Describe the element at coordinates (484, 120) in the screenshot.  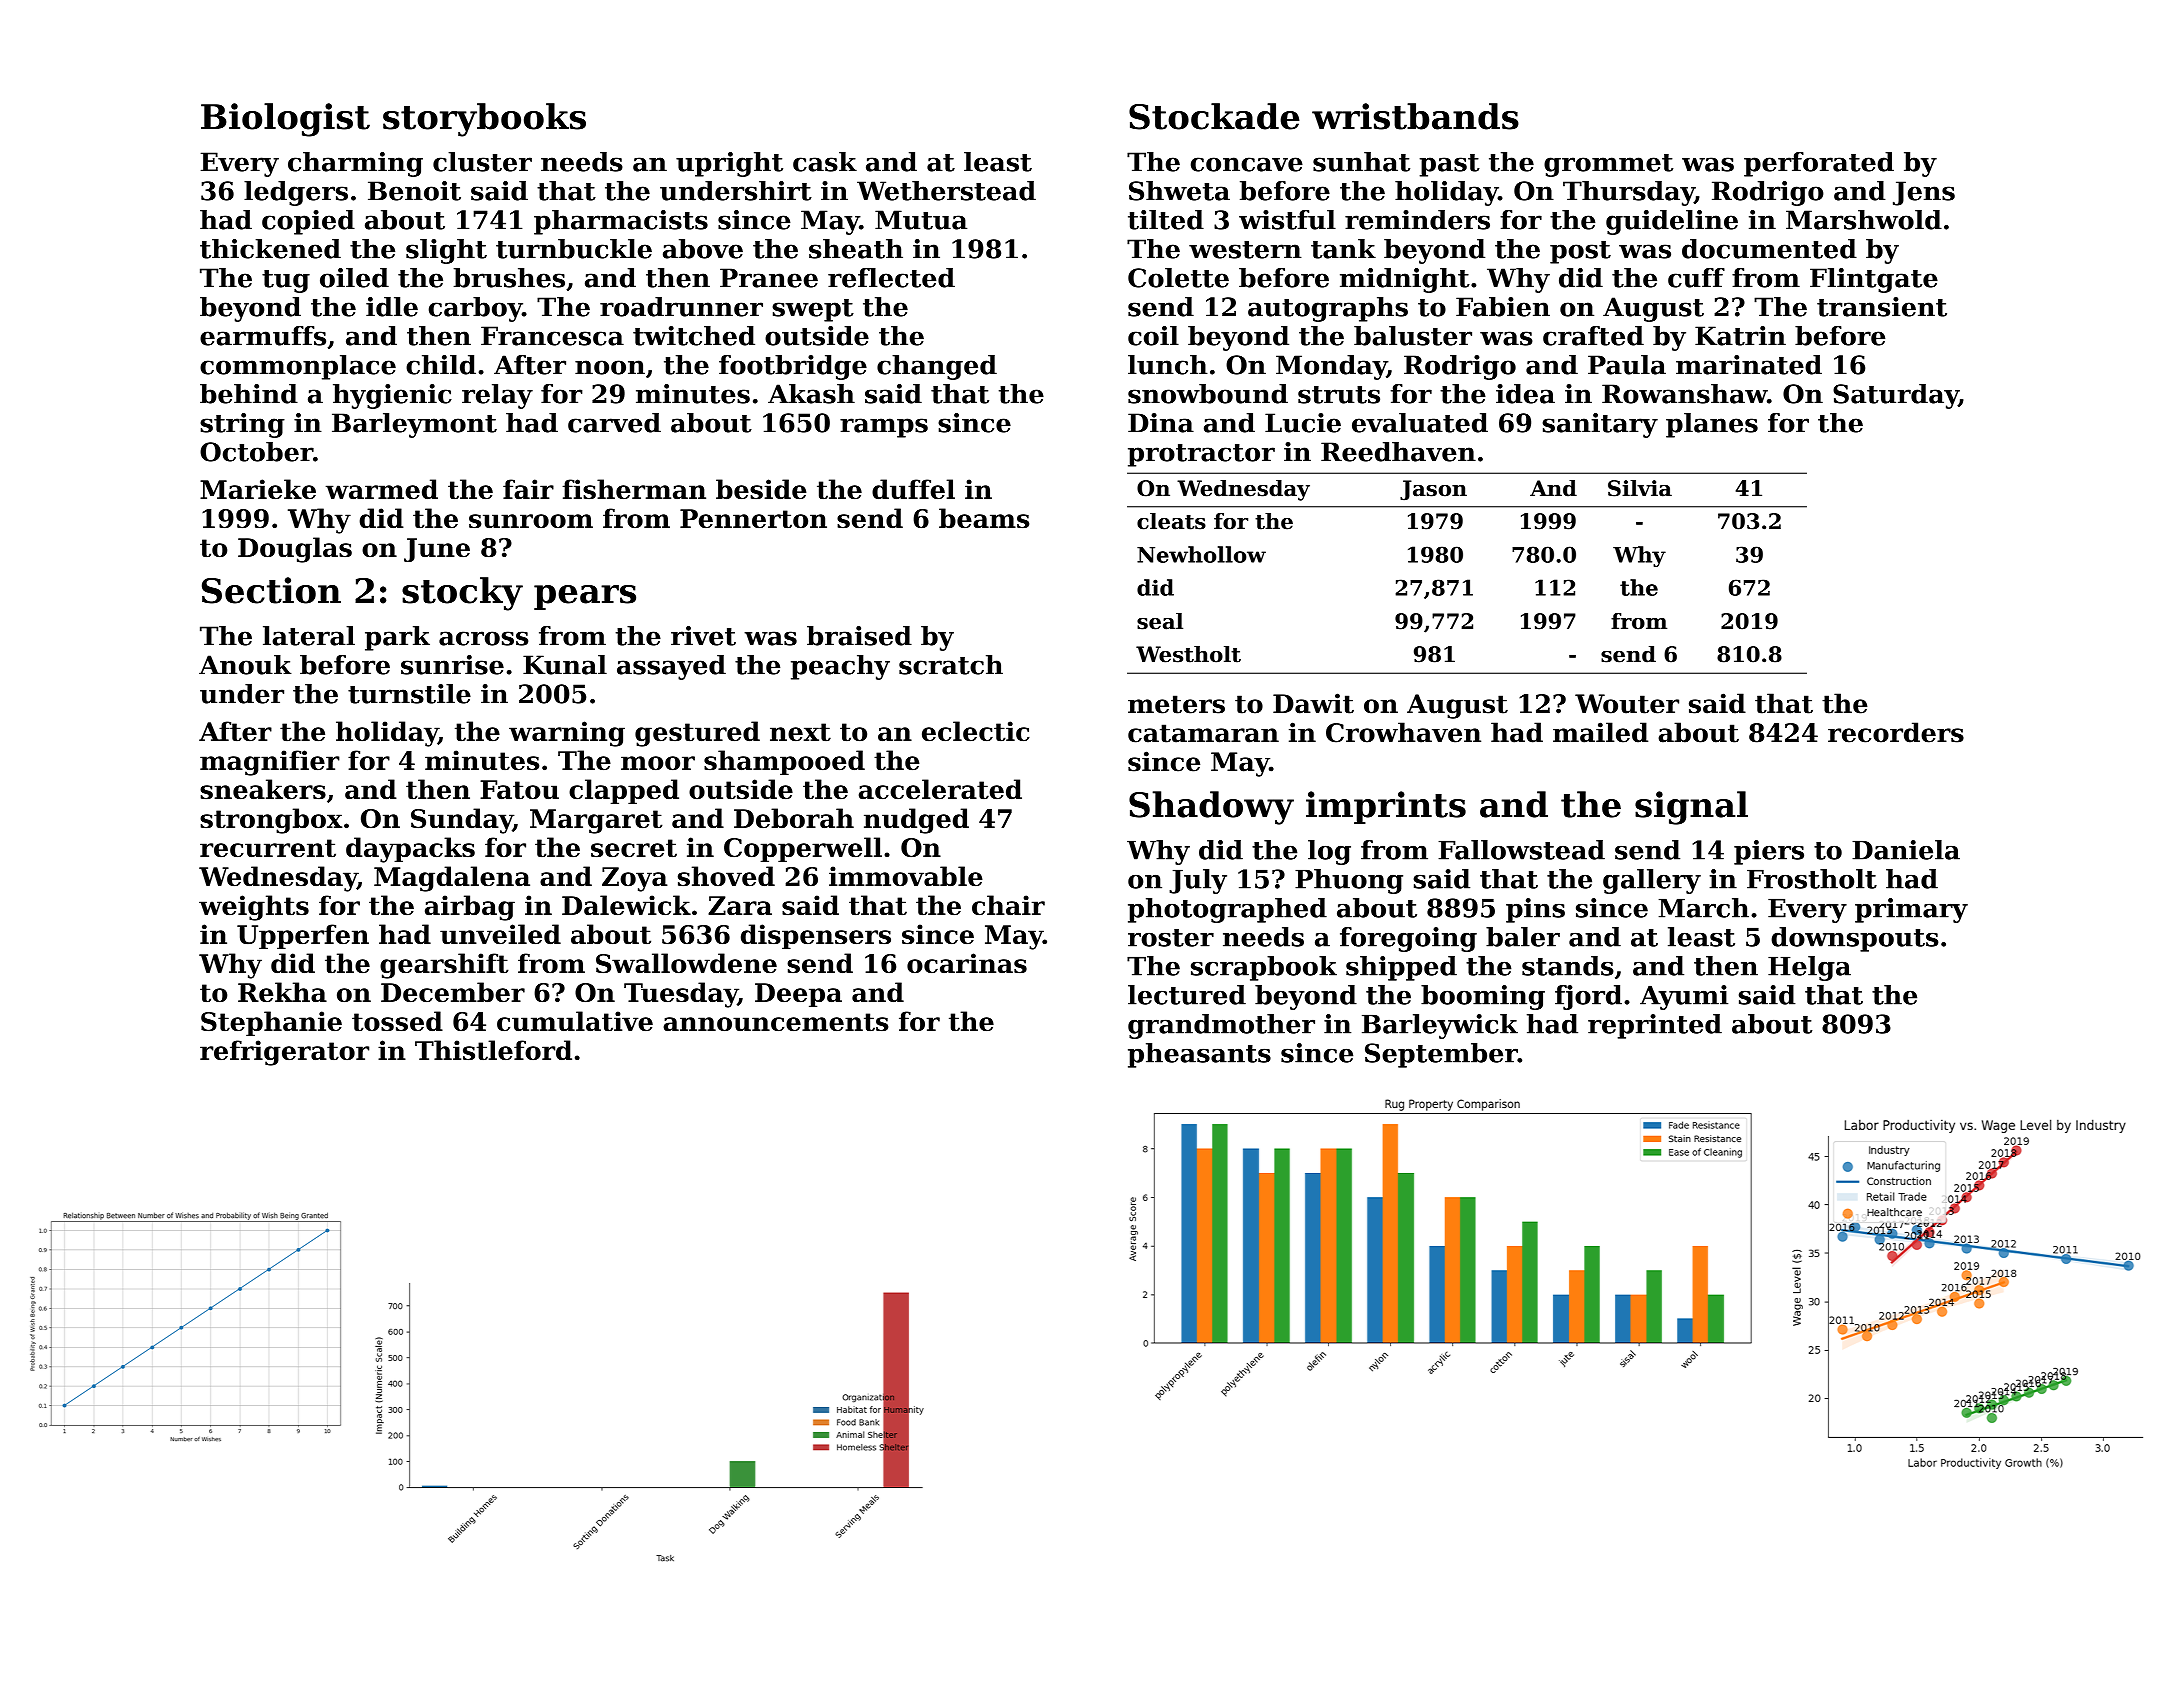
I see `storybooks` at that location.
